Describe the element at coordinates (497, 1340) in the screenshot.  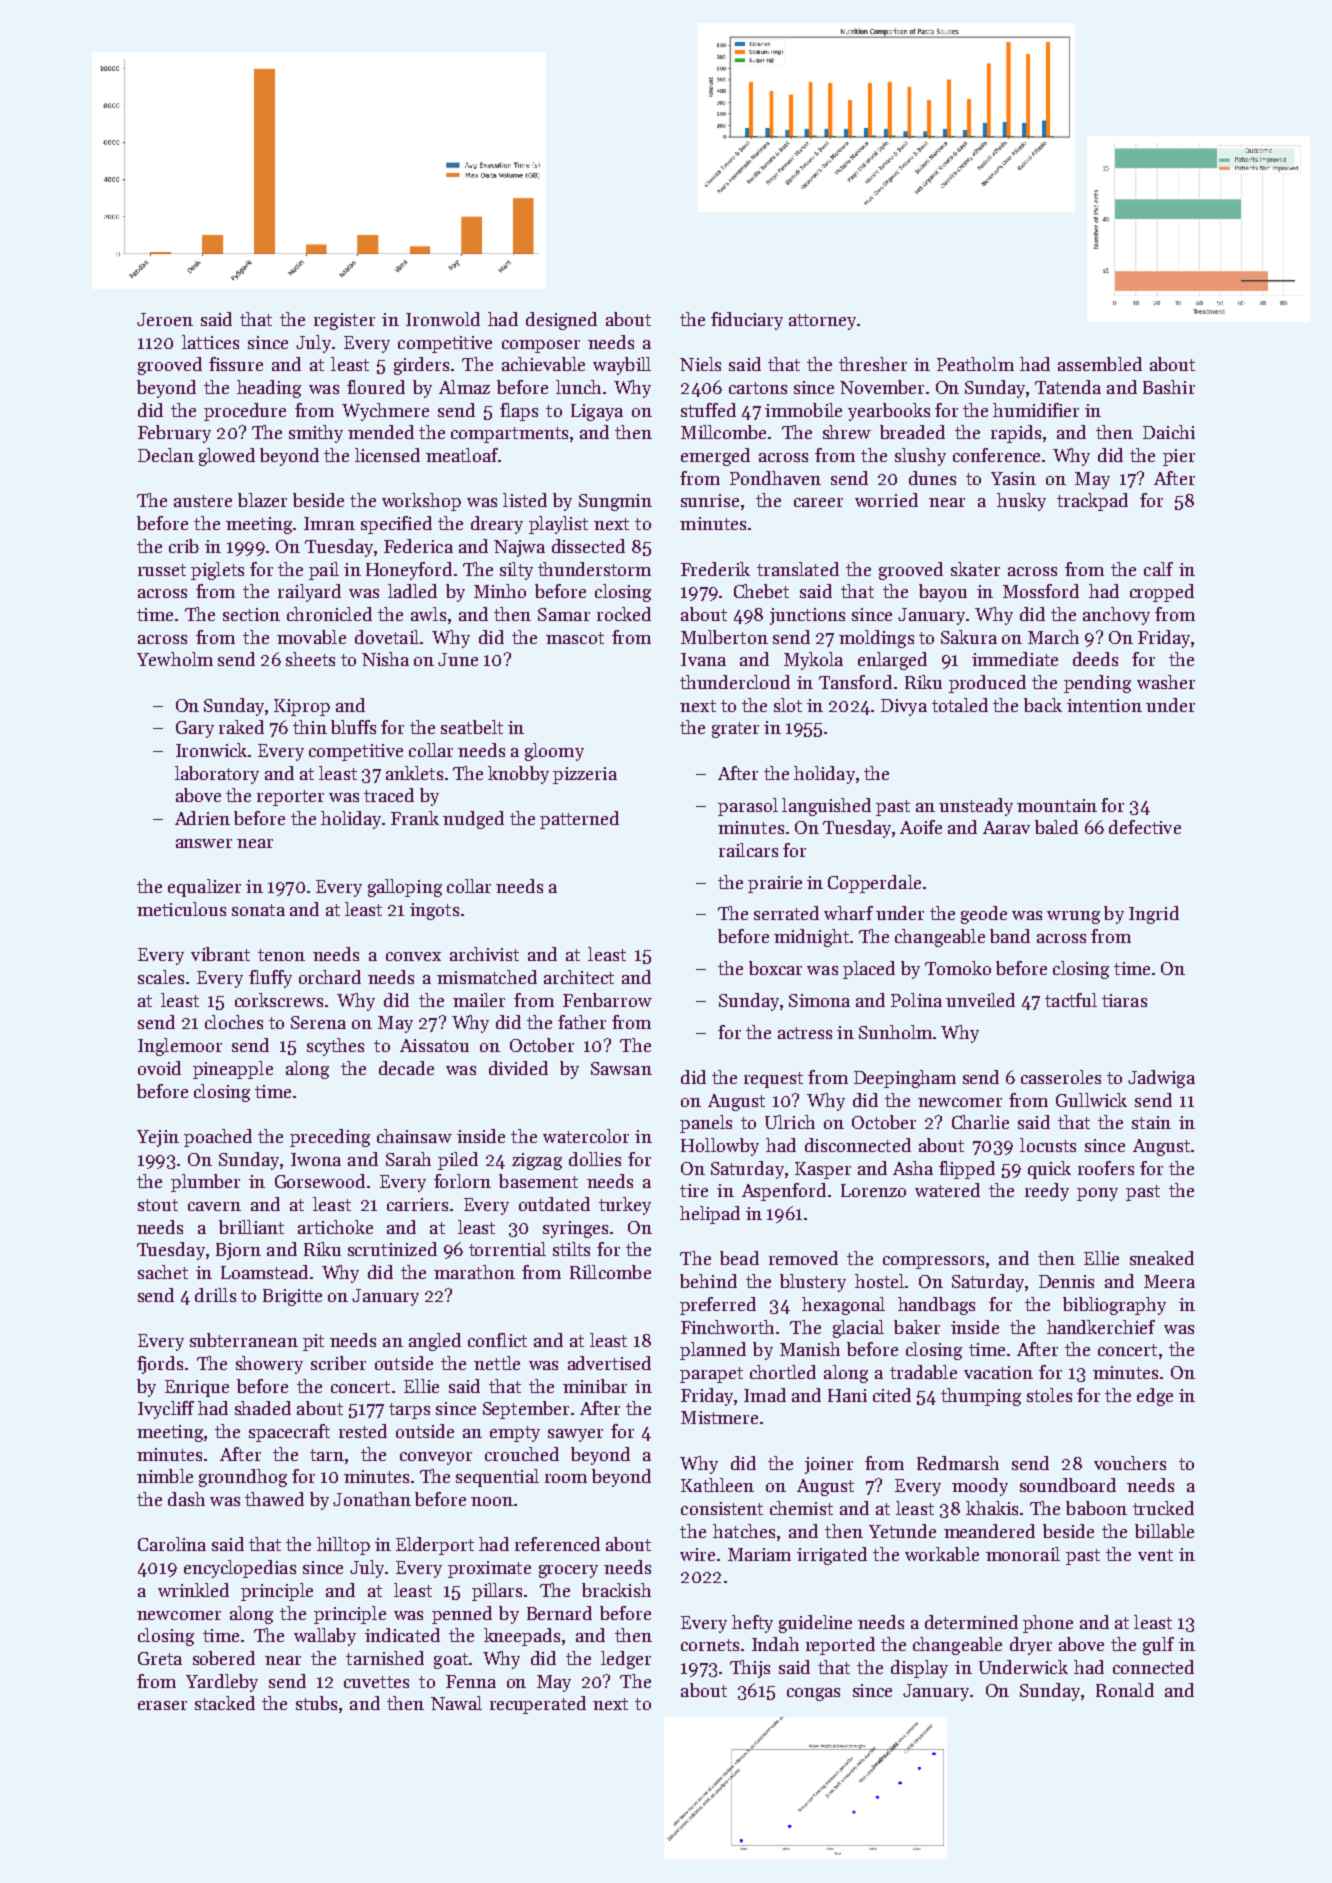
I see `conflict` at that location.
